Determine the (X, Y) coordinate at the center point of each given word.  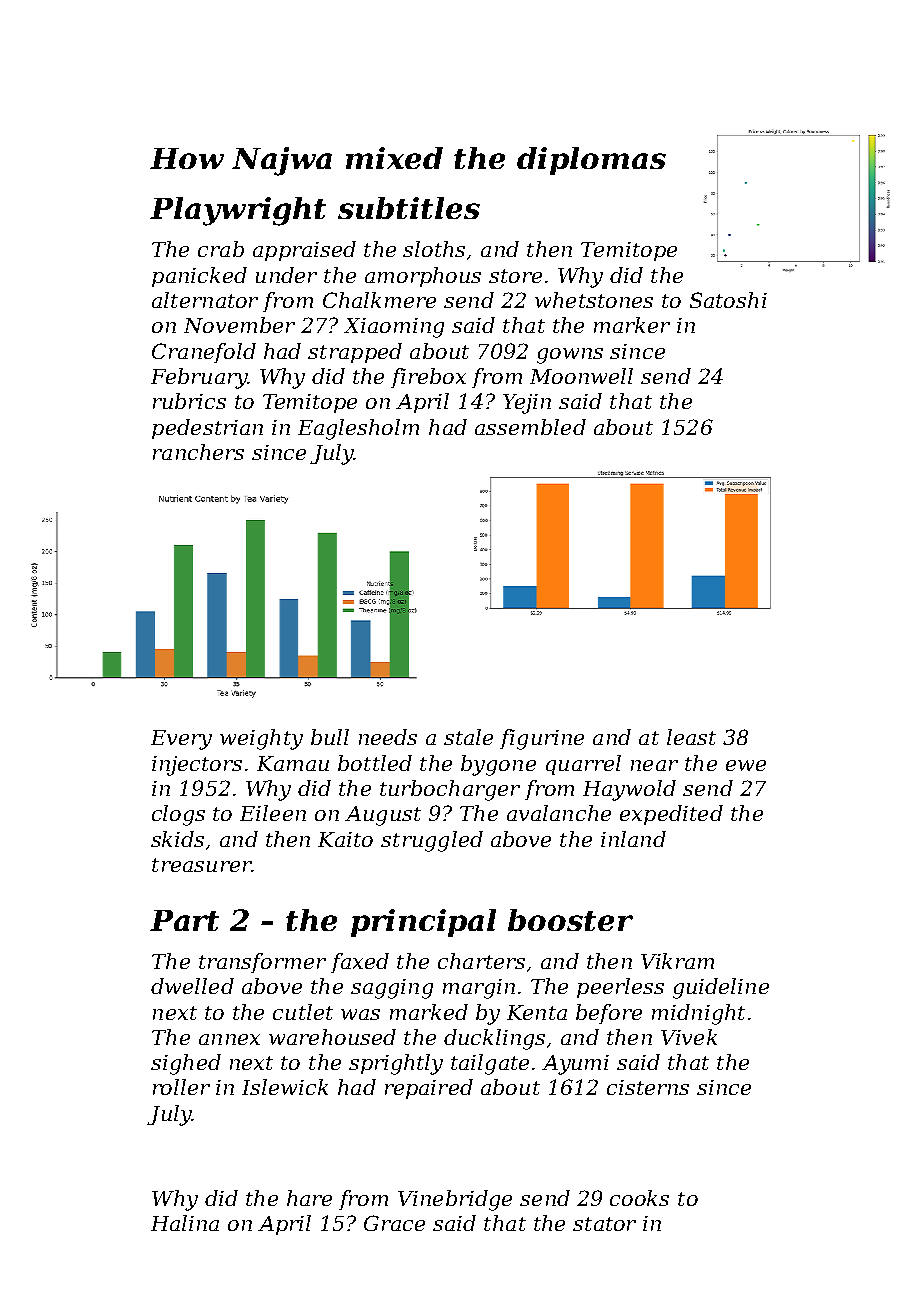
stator (604, 1224)
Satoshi (728, 300)
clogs (178, 815)
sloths (434, 249)
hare (309, 1198)
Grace (394, 1223)
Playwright (238, 211)
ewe (746, 765)
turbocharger (450, 790)
